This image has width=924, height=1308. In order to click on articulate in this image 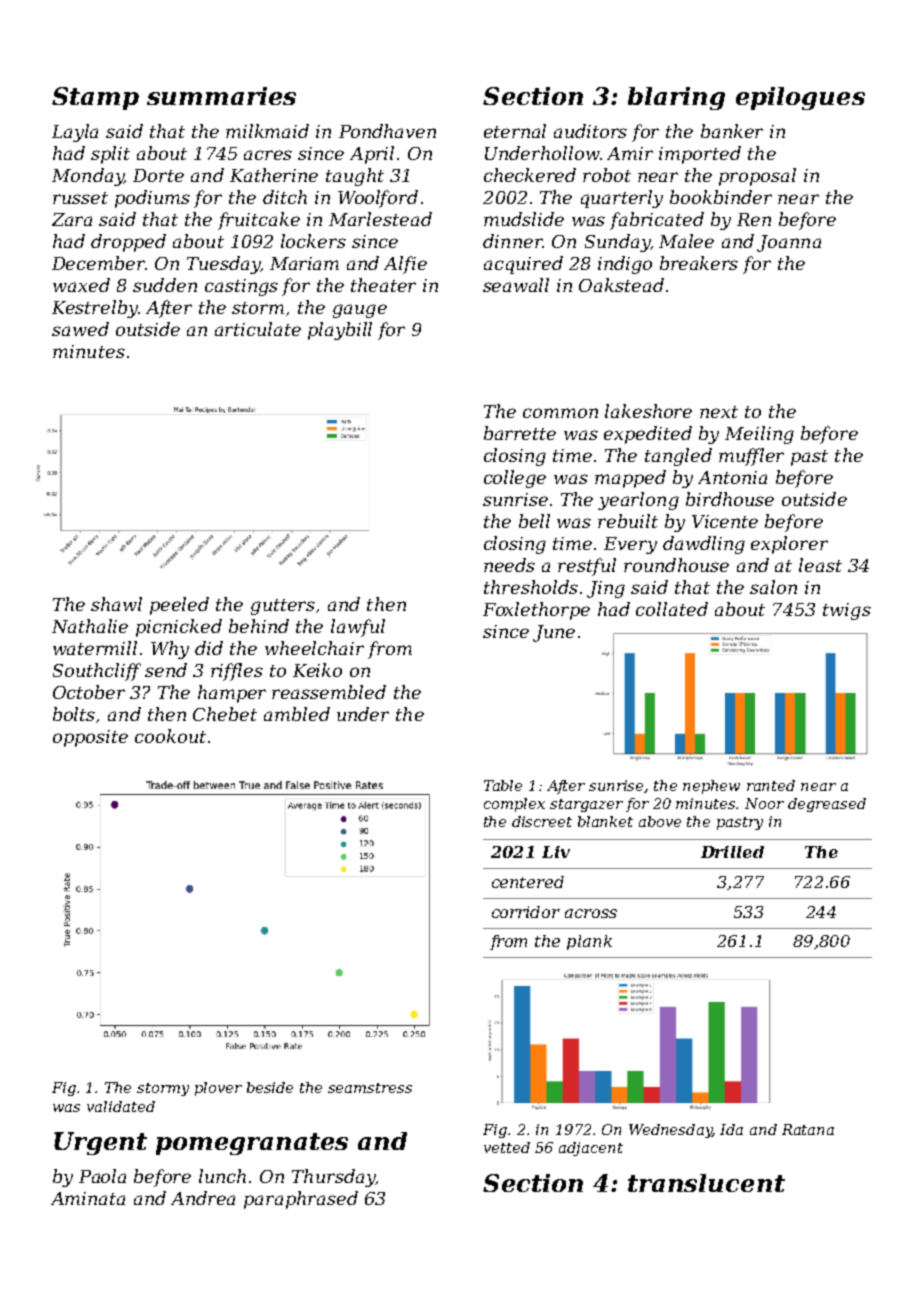, I will do `click(258, 329)`.
